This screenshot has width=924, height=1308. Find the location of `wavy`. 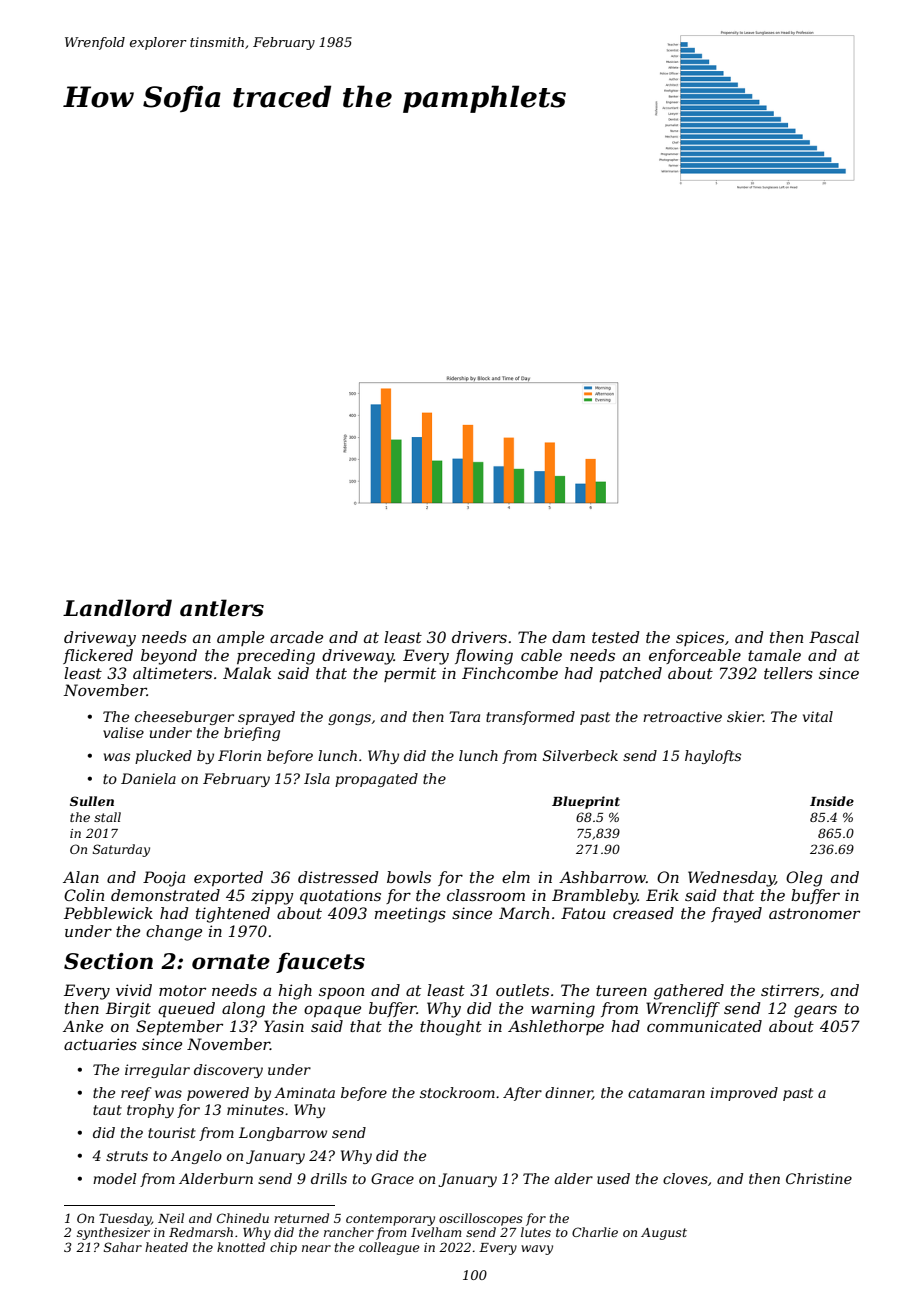

wavy is located at coordinates (537, 1250).
